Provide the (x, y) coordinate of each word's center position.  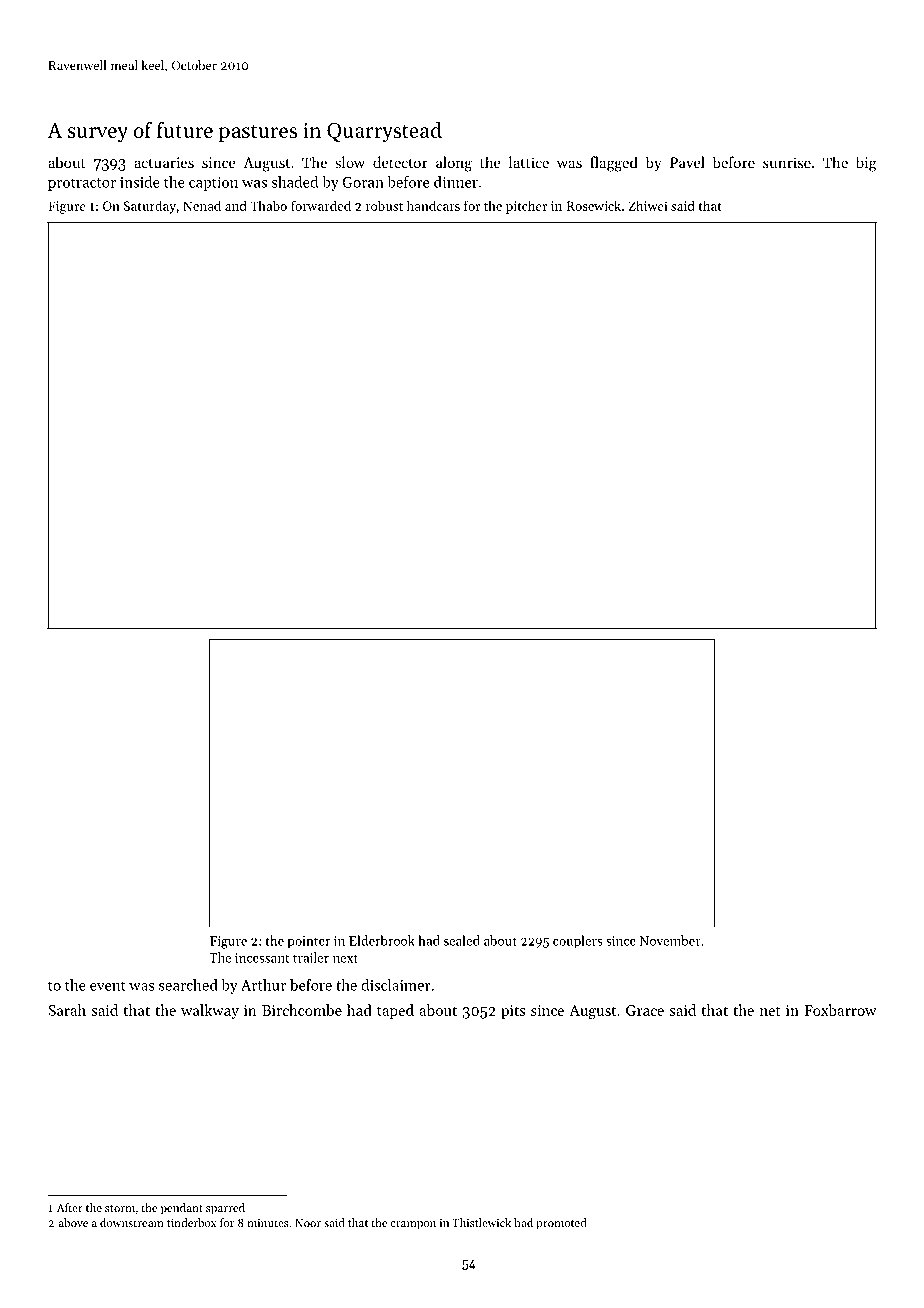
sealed (462, 940)
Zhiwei (648, 205)
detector (400, 162)
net (770, 1011)
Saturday (150, 207)
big (866, 164)
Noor (308, 1223)
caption (213, 184)
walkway (210, 1011)
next (345, 958)
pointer (308, 942)
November (670, 940)
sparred (225, 1209)
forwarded (321, 205)
